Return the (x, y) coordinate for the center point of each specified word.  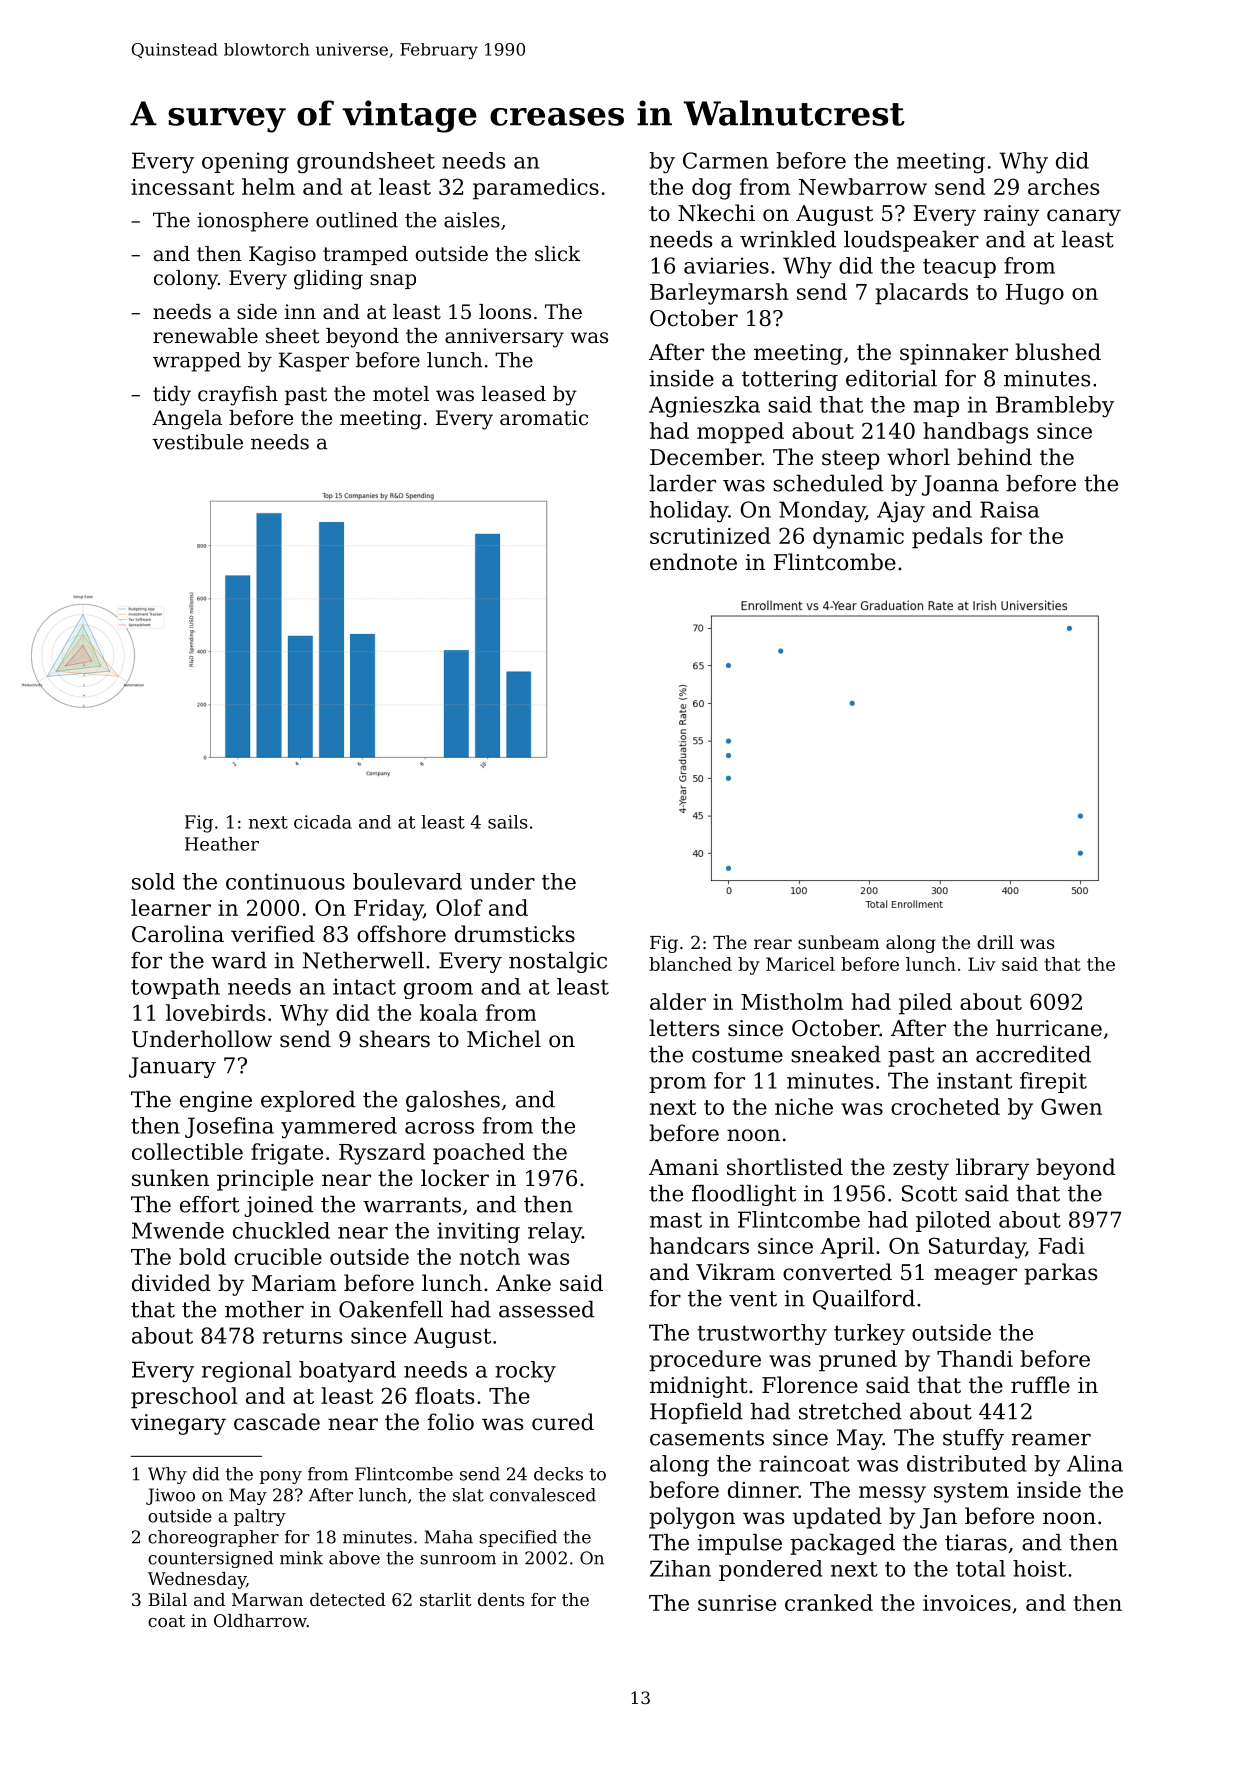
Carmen (725, 160)
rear (773, 944)
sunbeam (839, 942)
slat (468, 1495)
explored (308, 1101)
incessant (182, 187)
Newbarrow (863, 186)
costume (737, 1055)
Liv (981, 964)
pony (281, 1477)
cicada (323, 822)
